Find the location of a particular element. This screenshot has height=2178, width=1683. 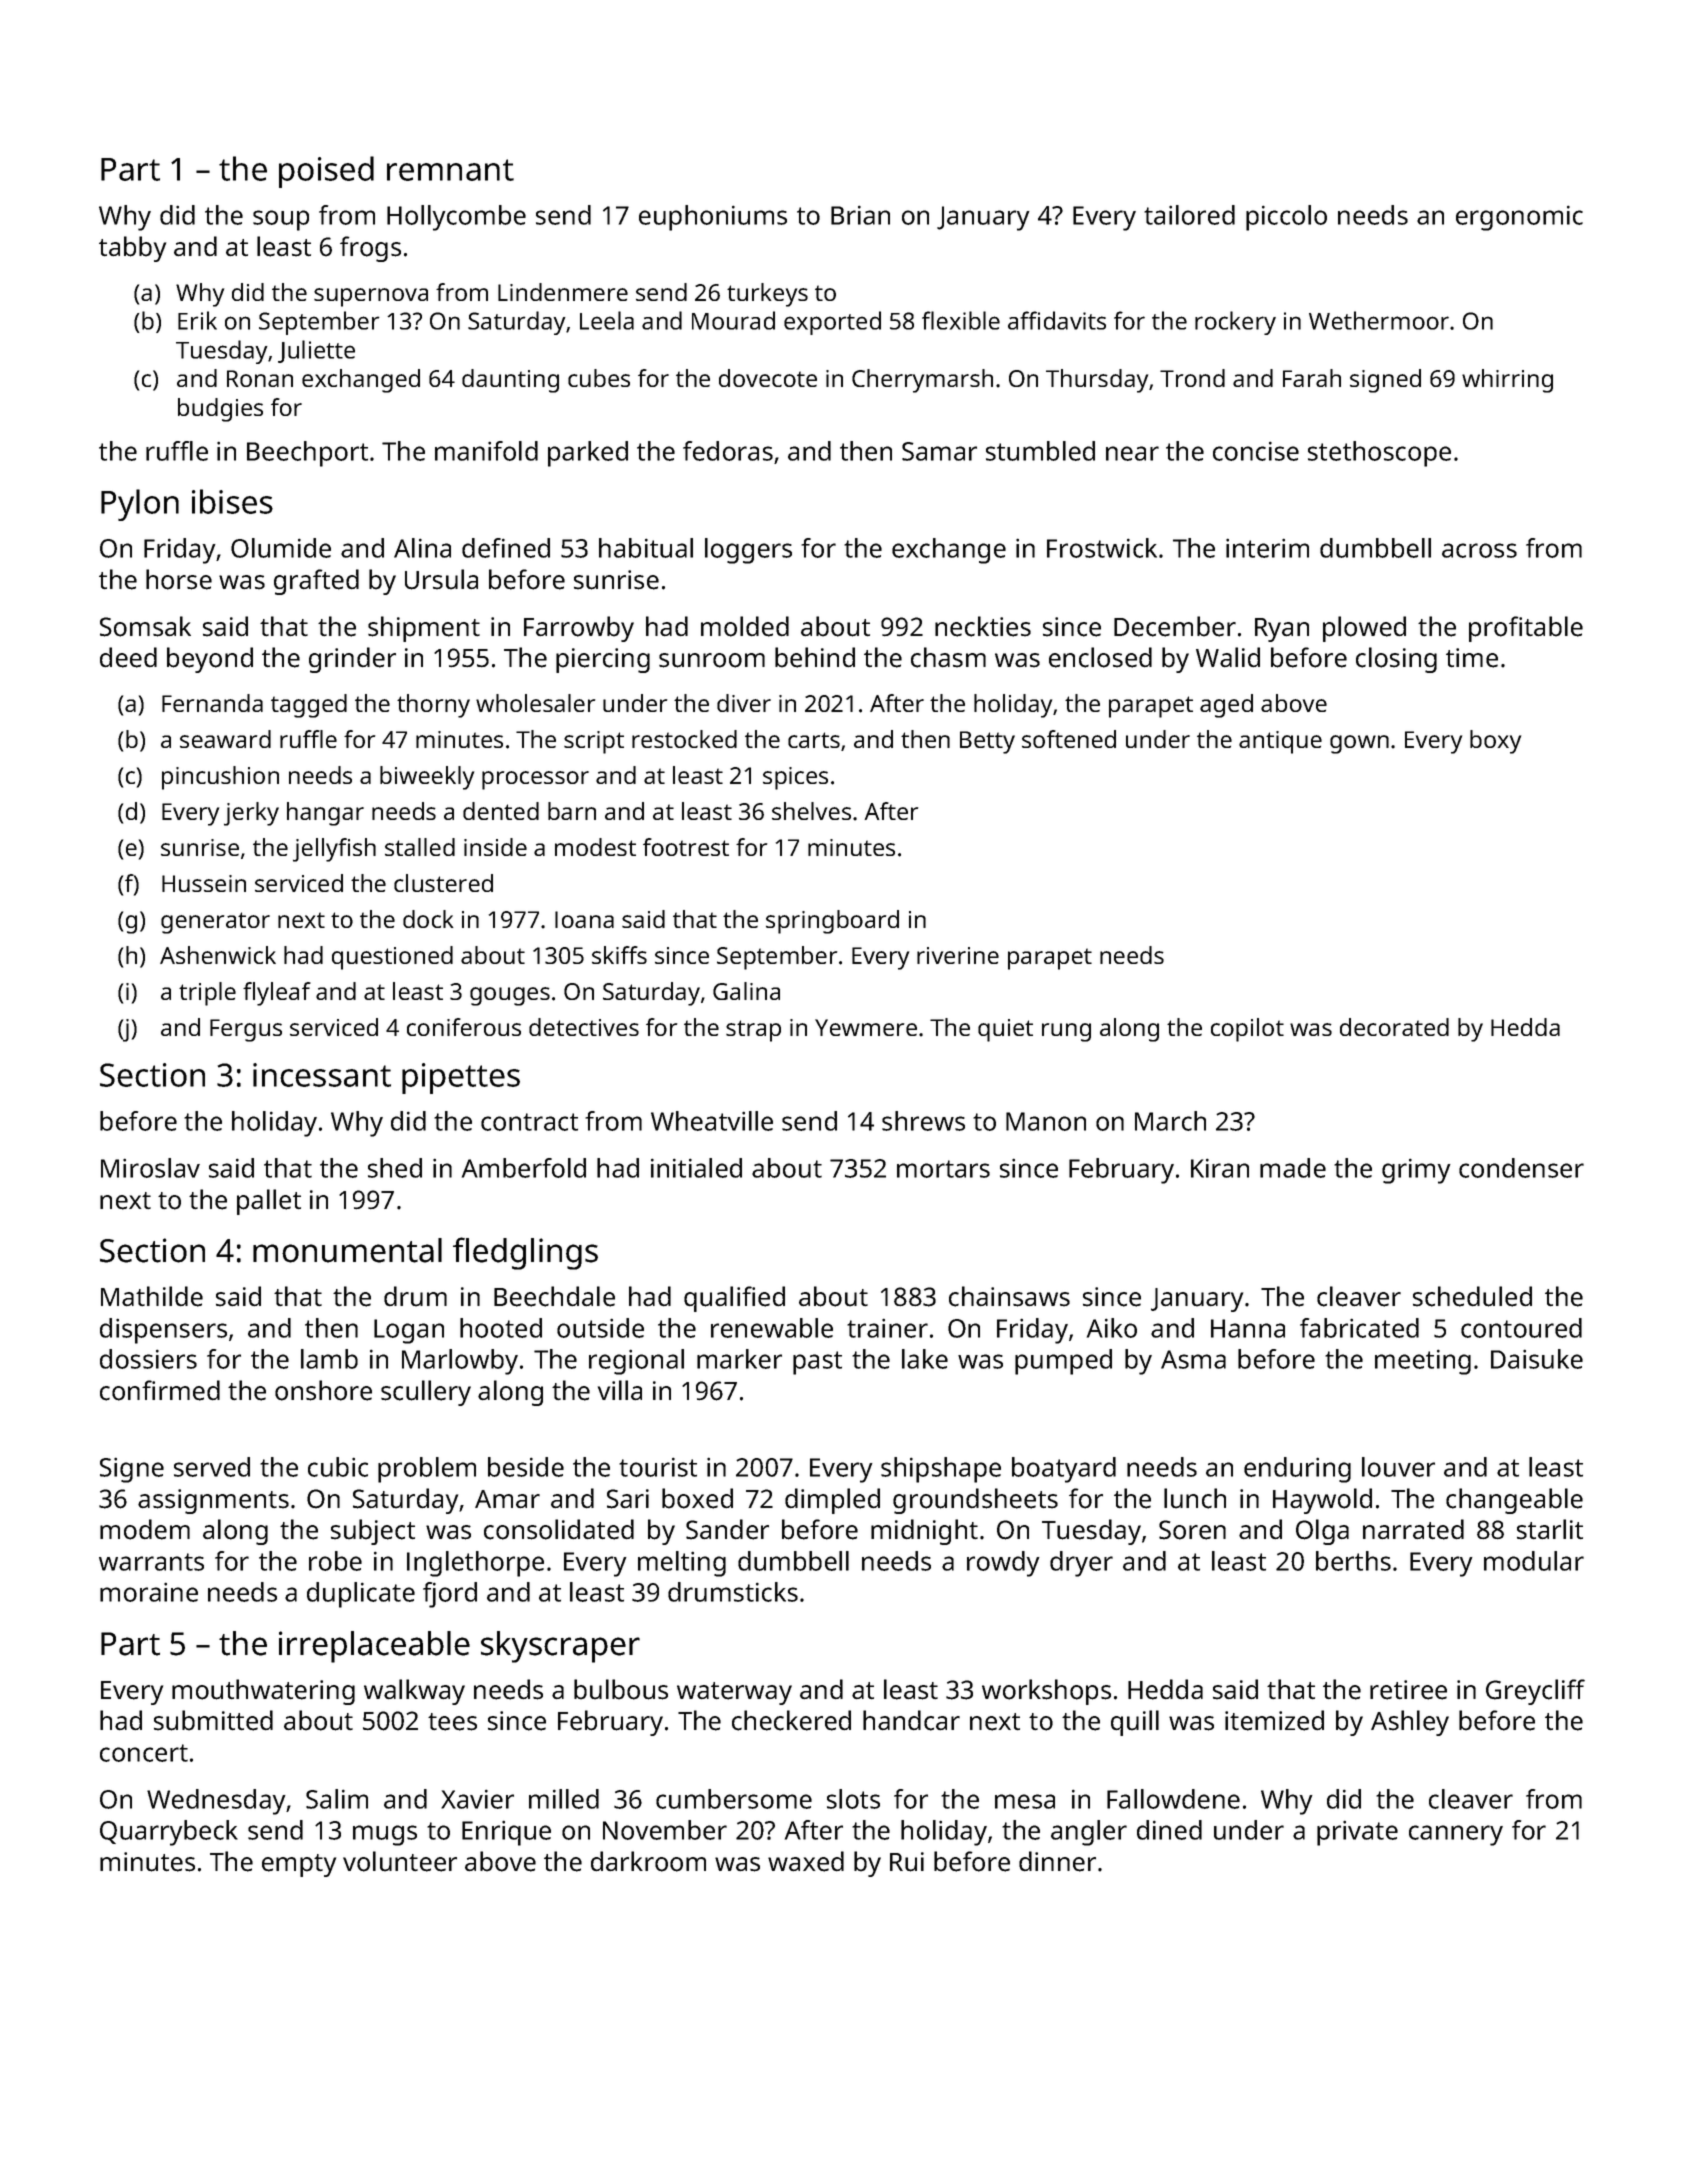

chainsaws is located at coordinates (1009, 1296).
